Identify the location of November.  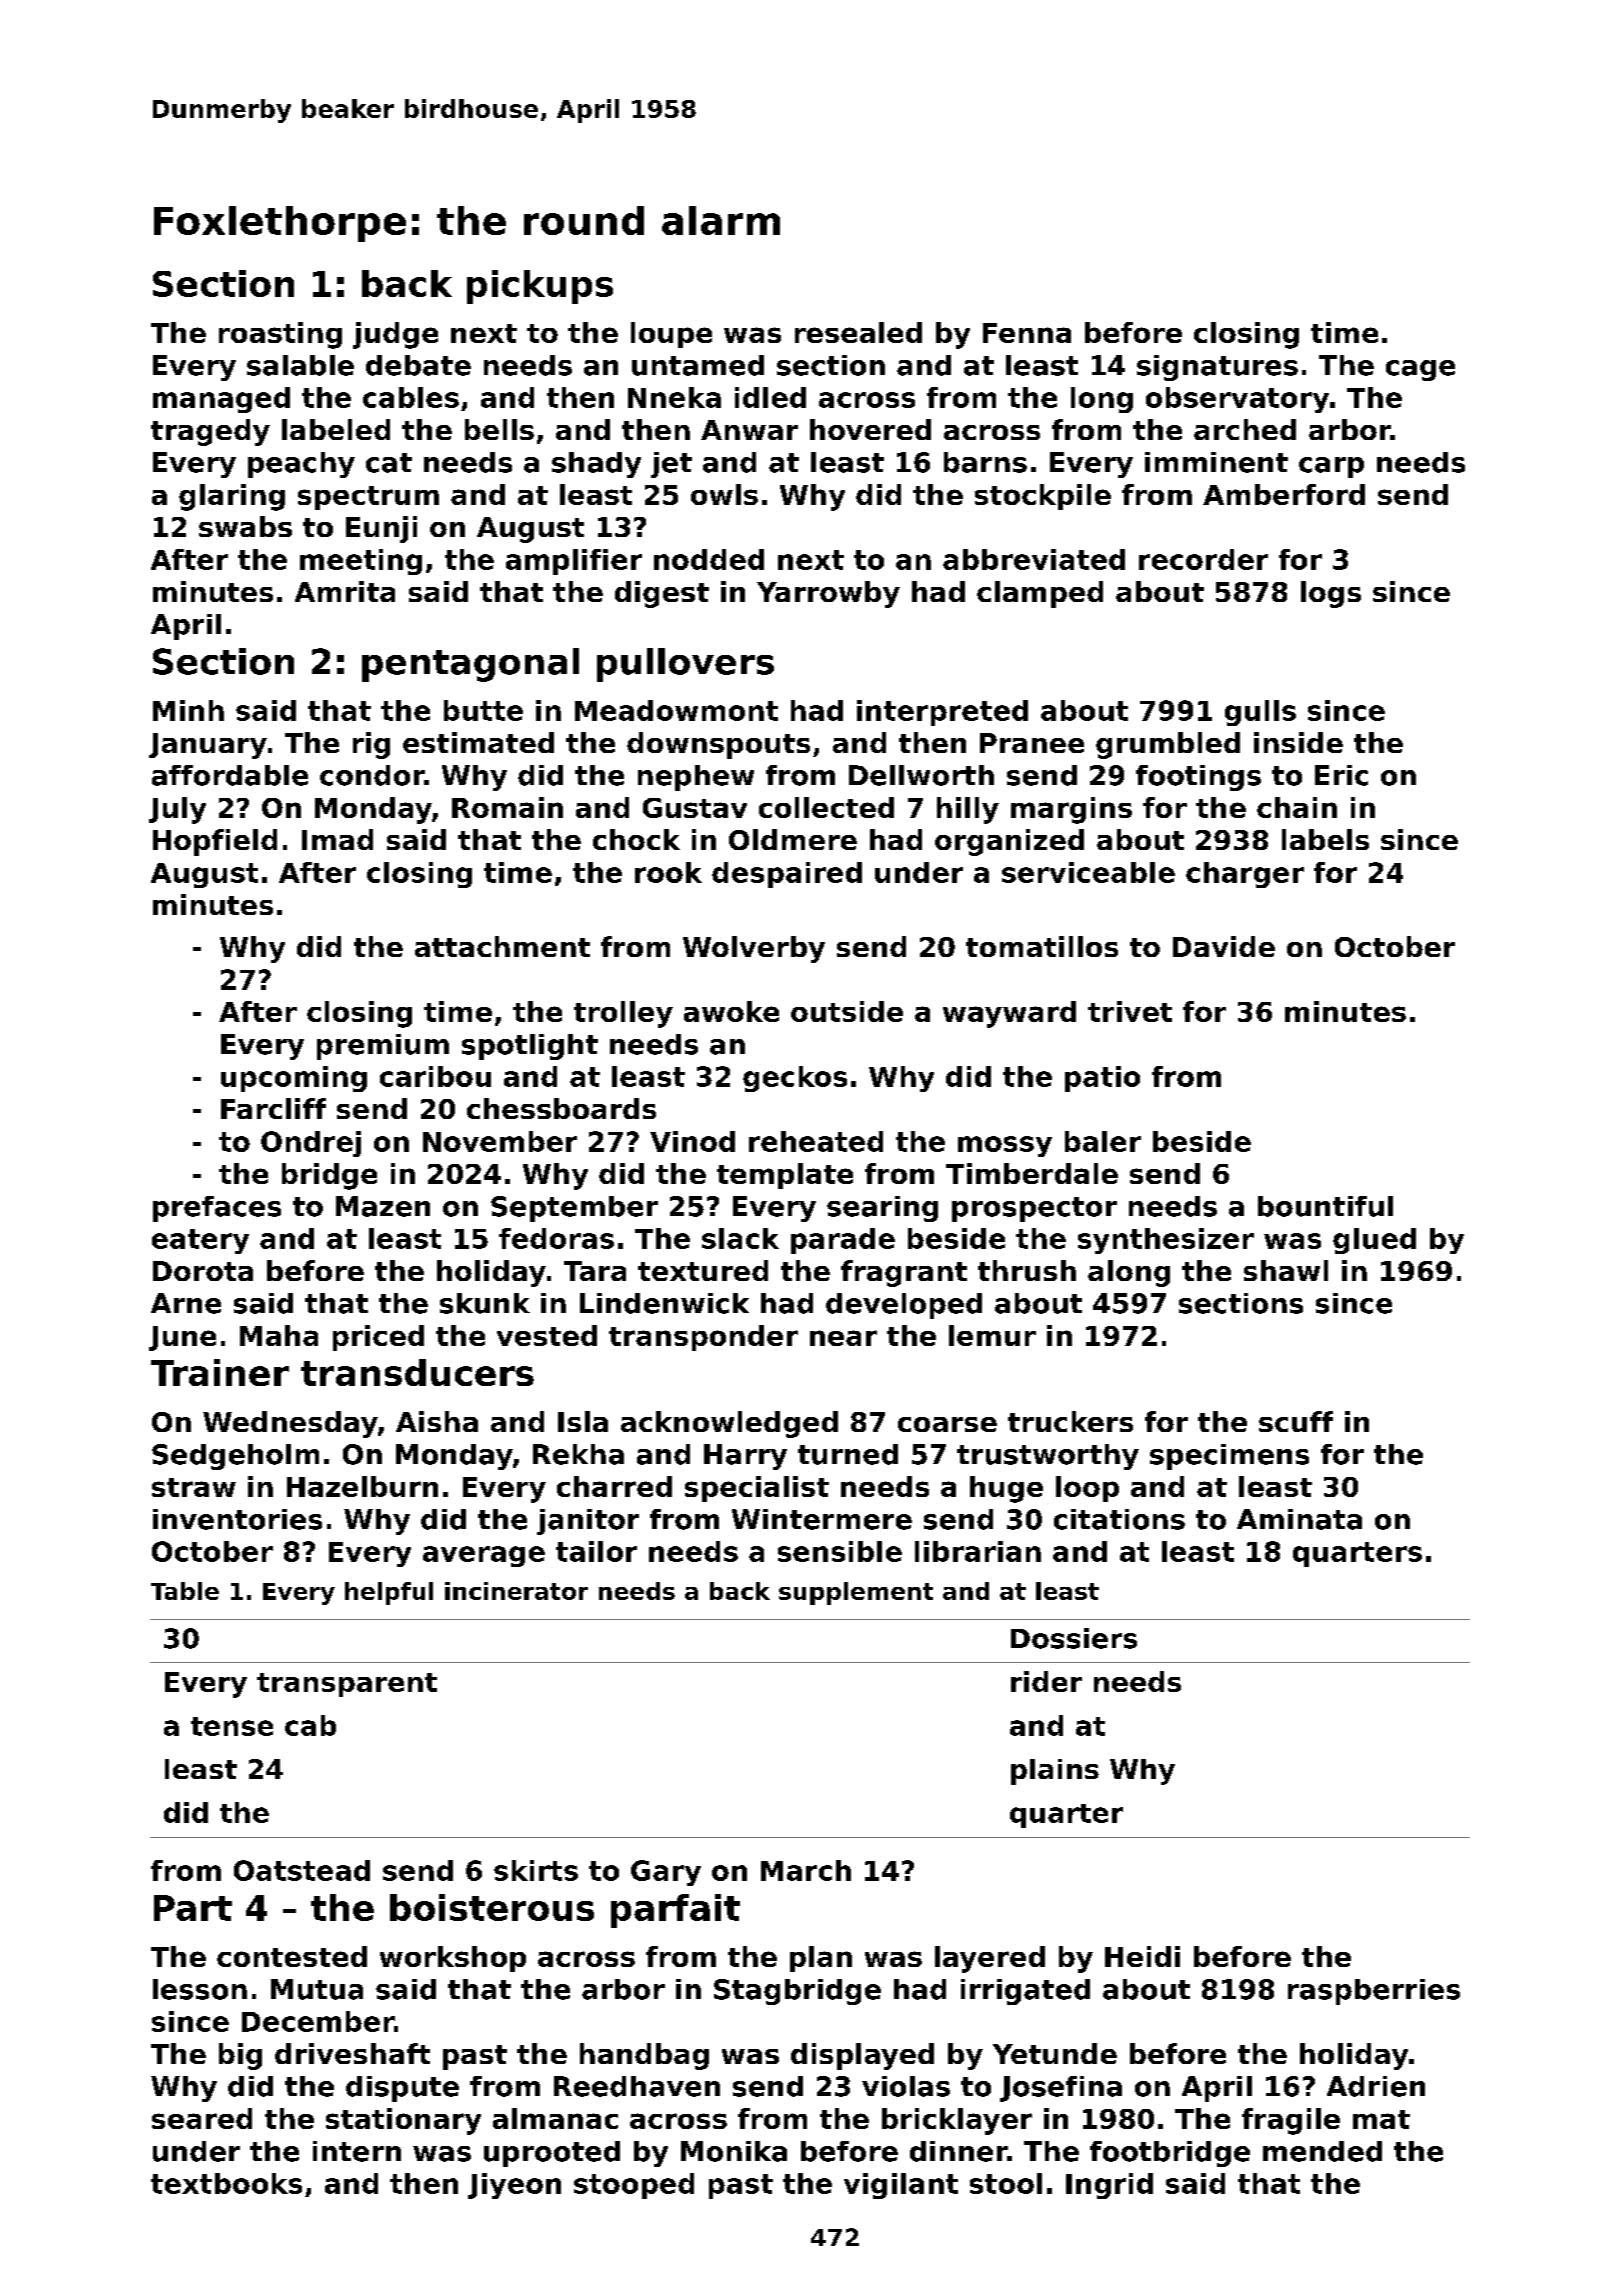
(500, 1141).
